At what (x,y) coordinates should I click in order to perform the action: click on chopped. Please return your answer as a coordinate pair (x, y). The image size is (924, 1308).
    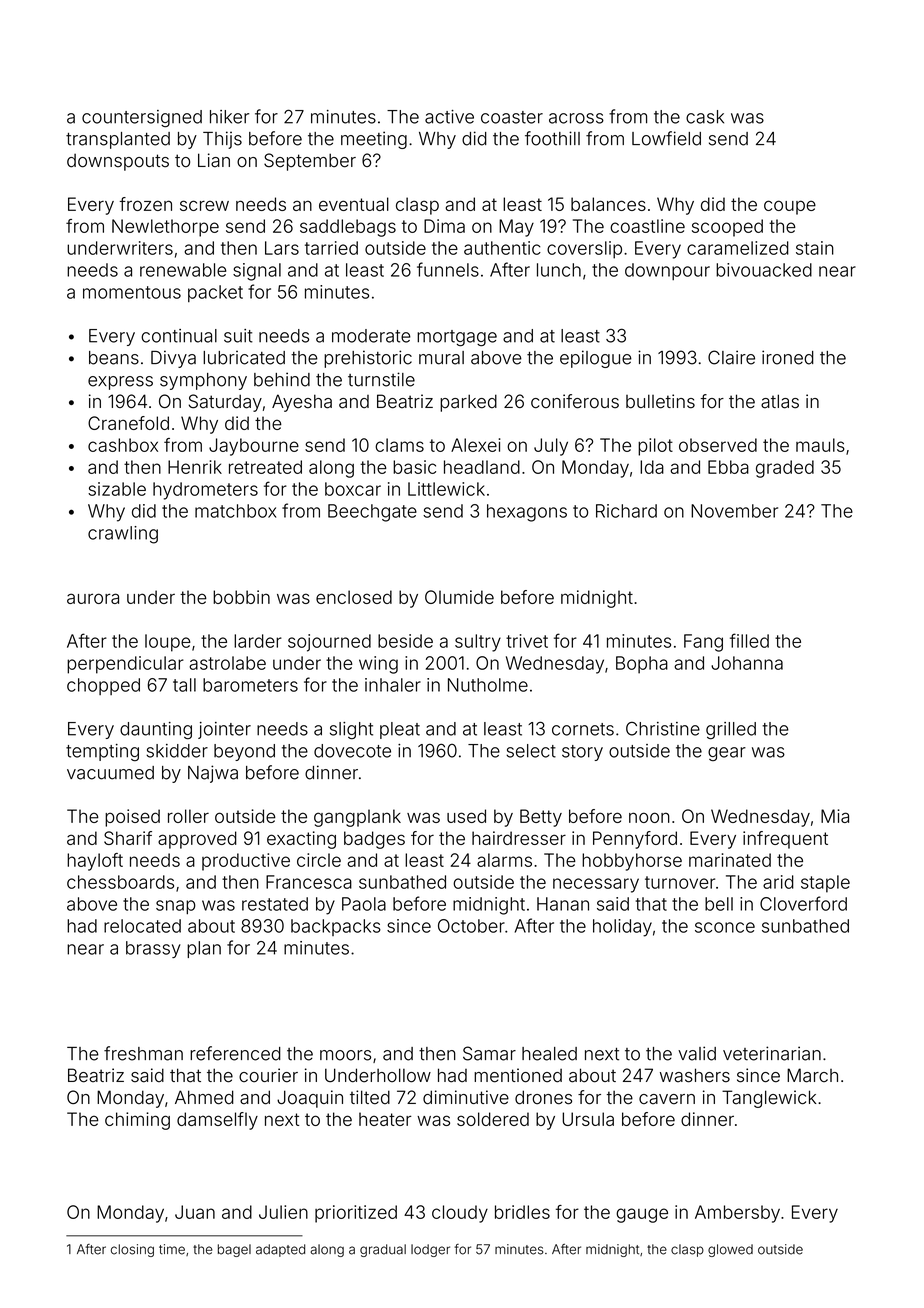
    Looking at the image, I should click on (103, 686).
